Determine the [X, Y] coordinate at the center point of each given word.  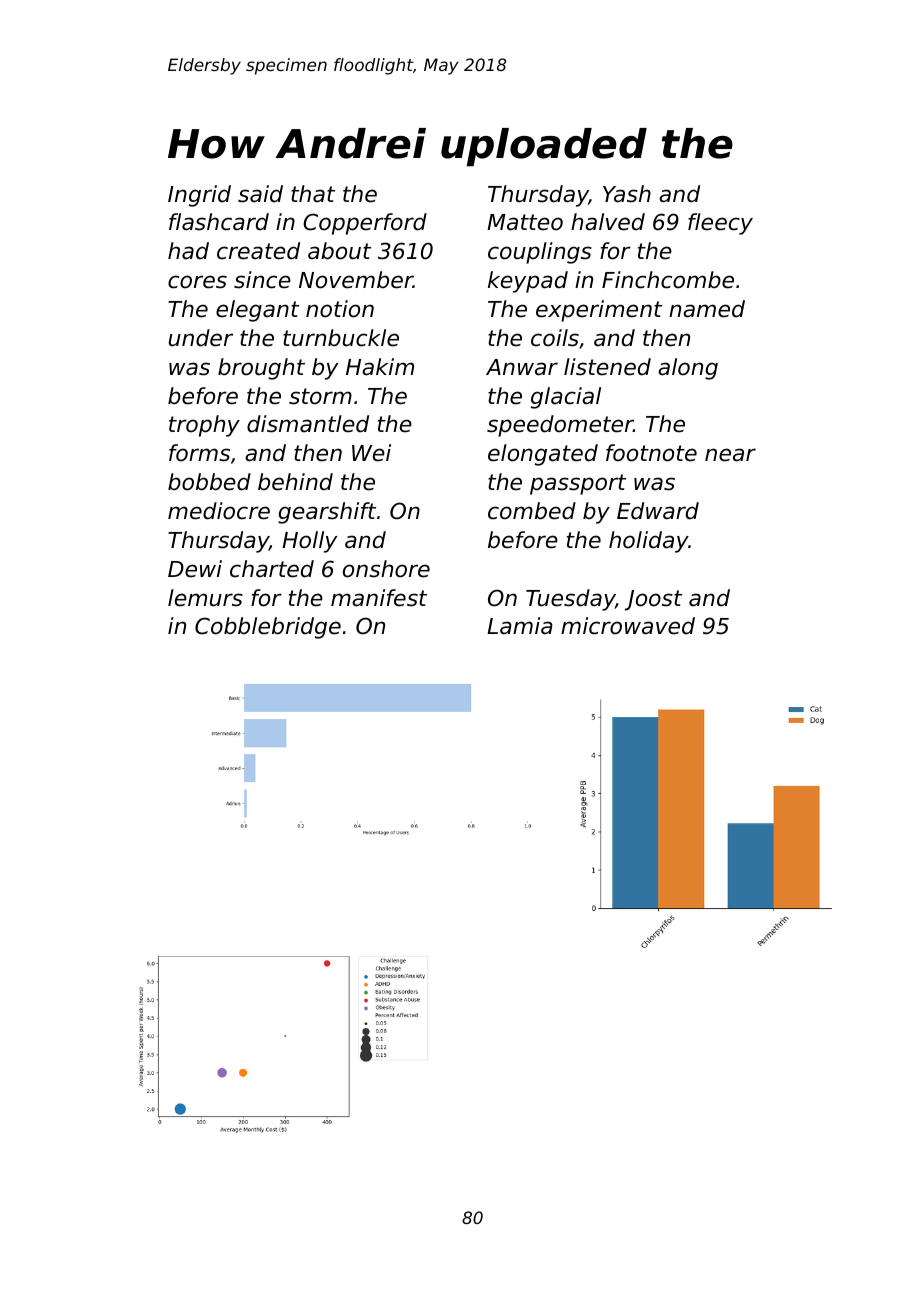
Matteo [525, 222]
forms [199, 453]
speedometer [560, 426]
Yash [627, 194]
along [688, 369]
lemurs [205, 598]
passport [578, 484]
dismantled [308, 424]
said [260, 194]
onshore [386, 569]
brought [261, 369]
